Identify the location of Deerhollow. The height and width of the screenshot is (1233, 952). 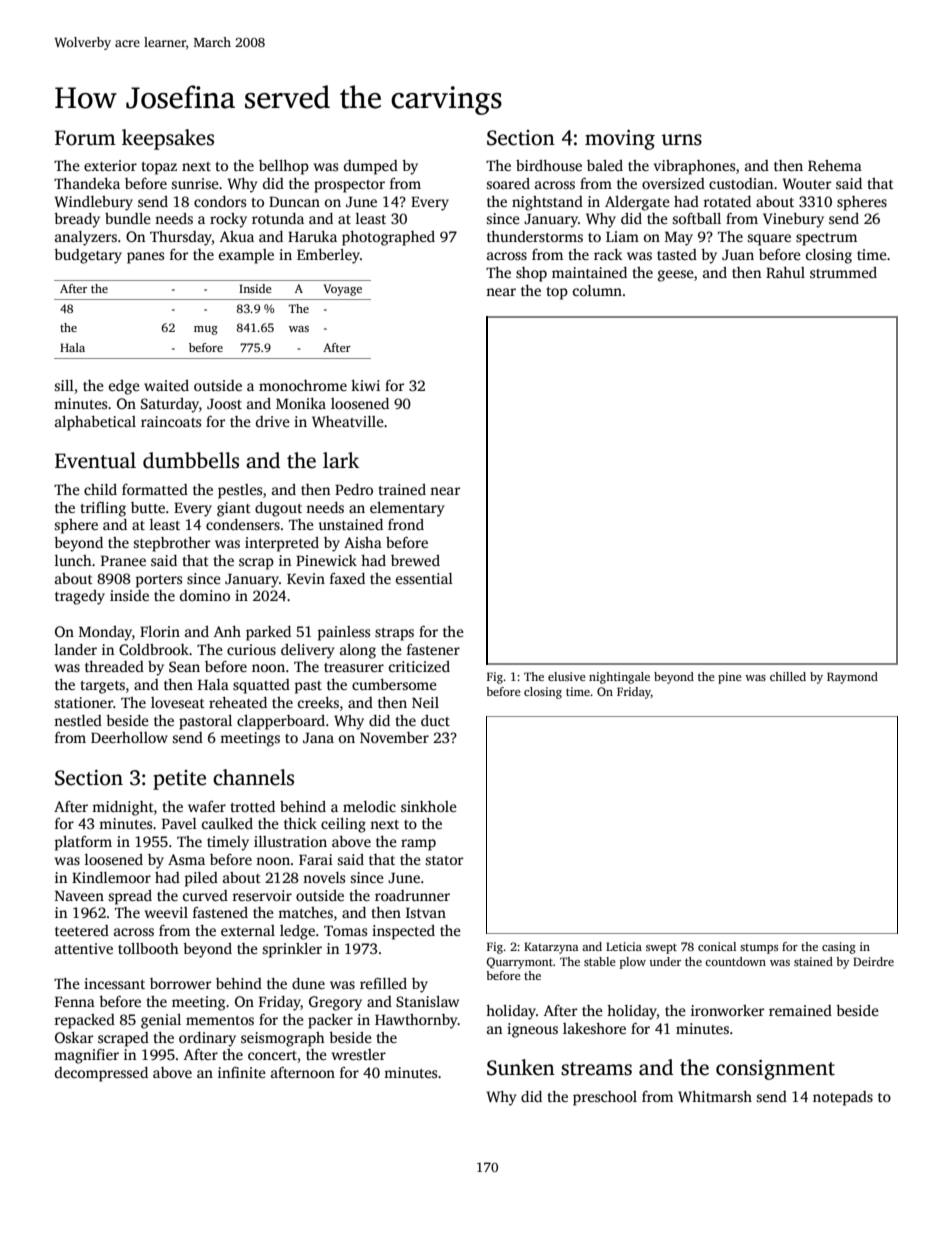
(129, 737).
